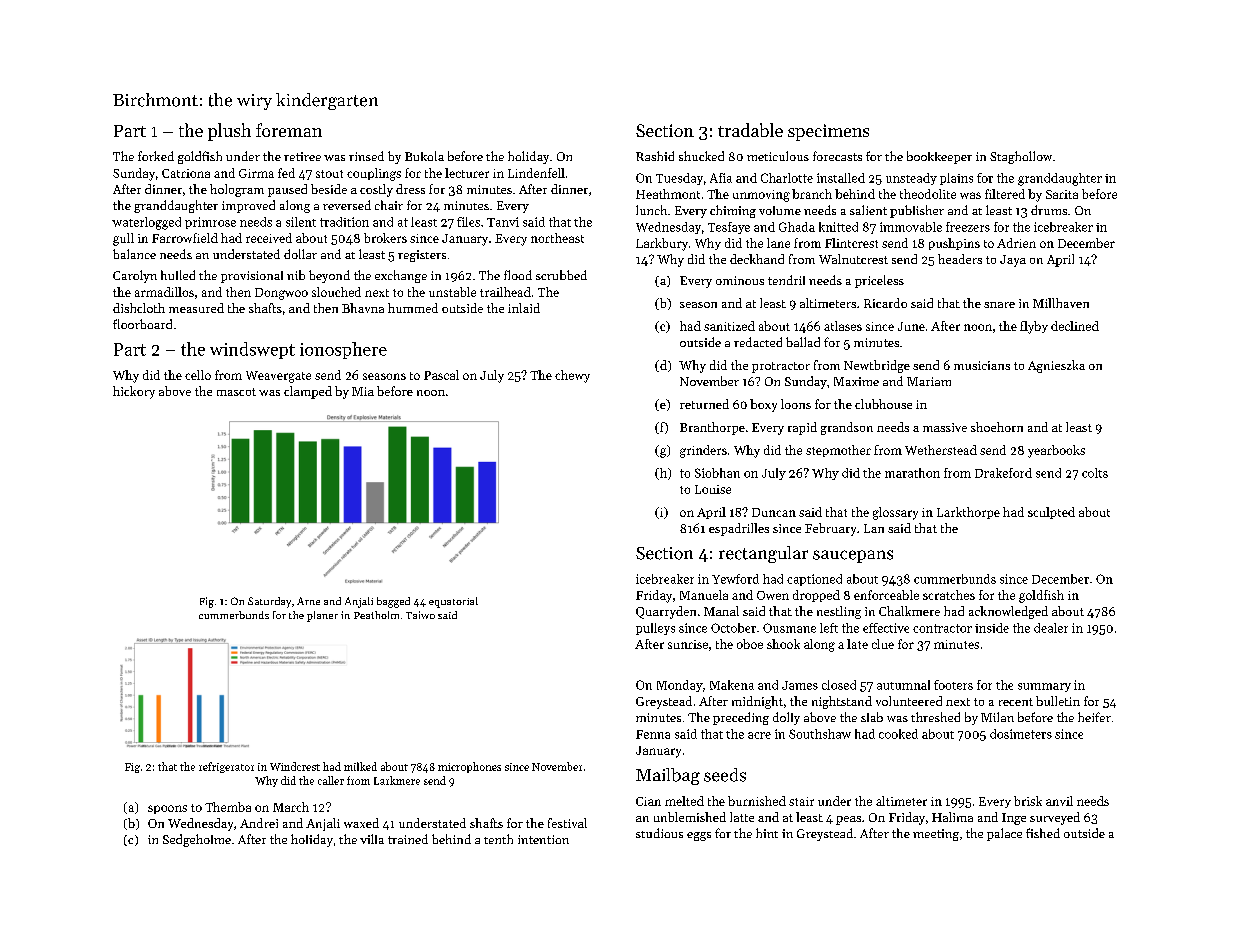  What do you see at coordinates (828, 132) in the document?
I see `specimens` at bounding box center [828, 132].
